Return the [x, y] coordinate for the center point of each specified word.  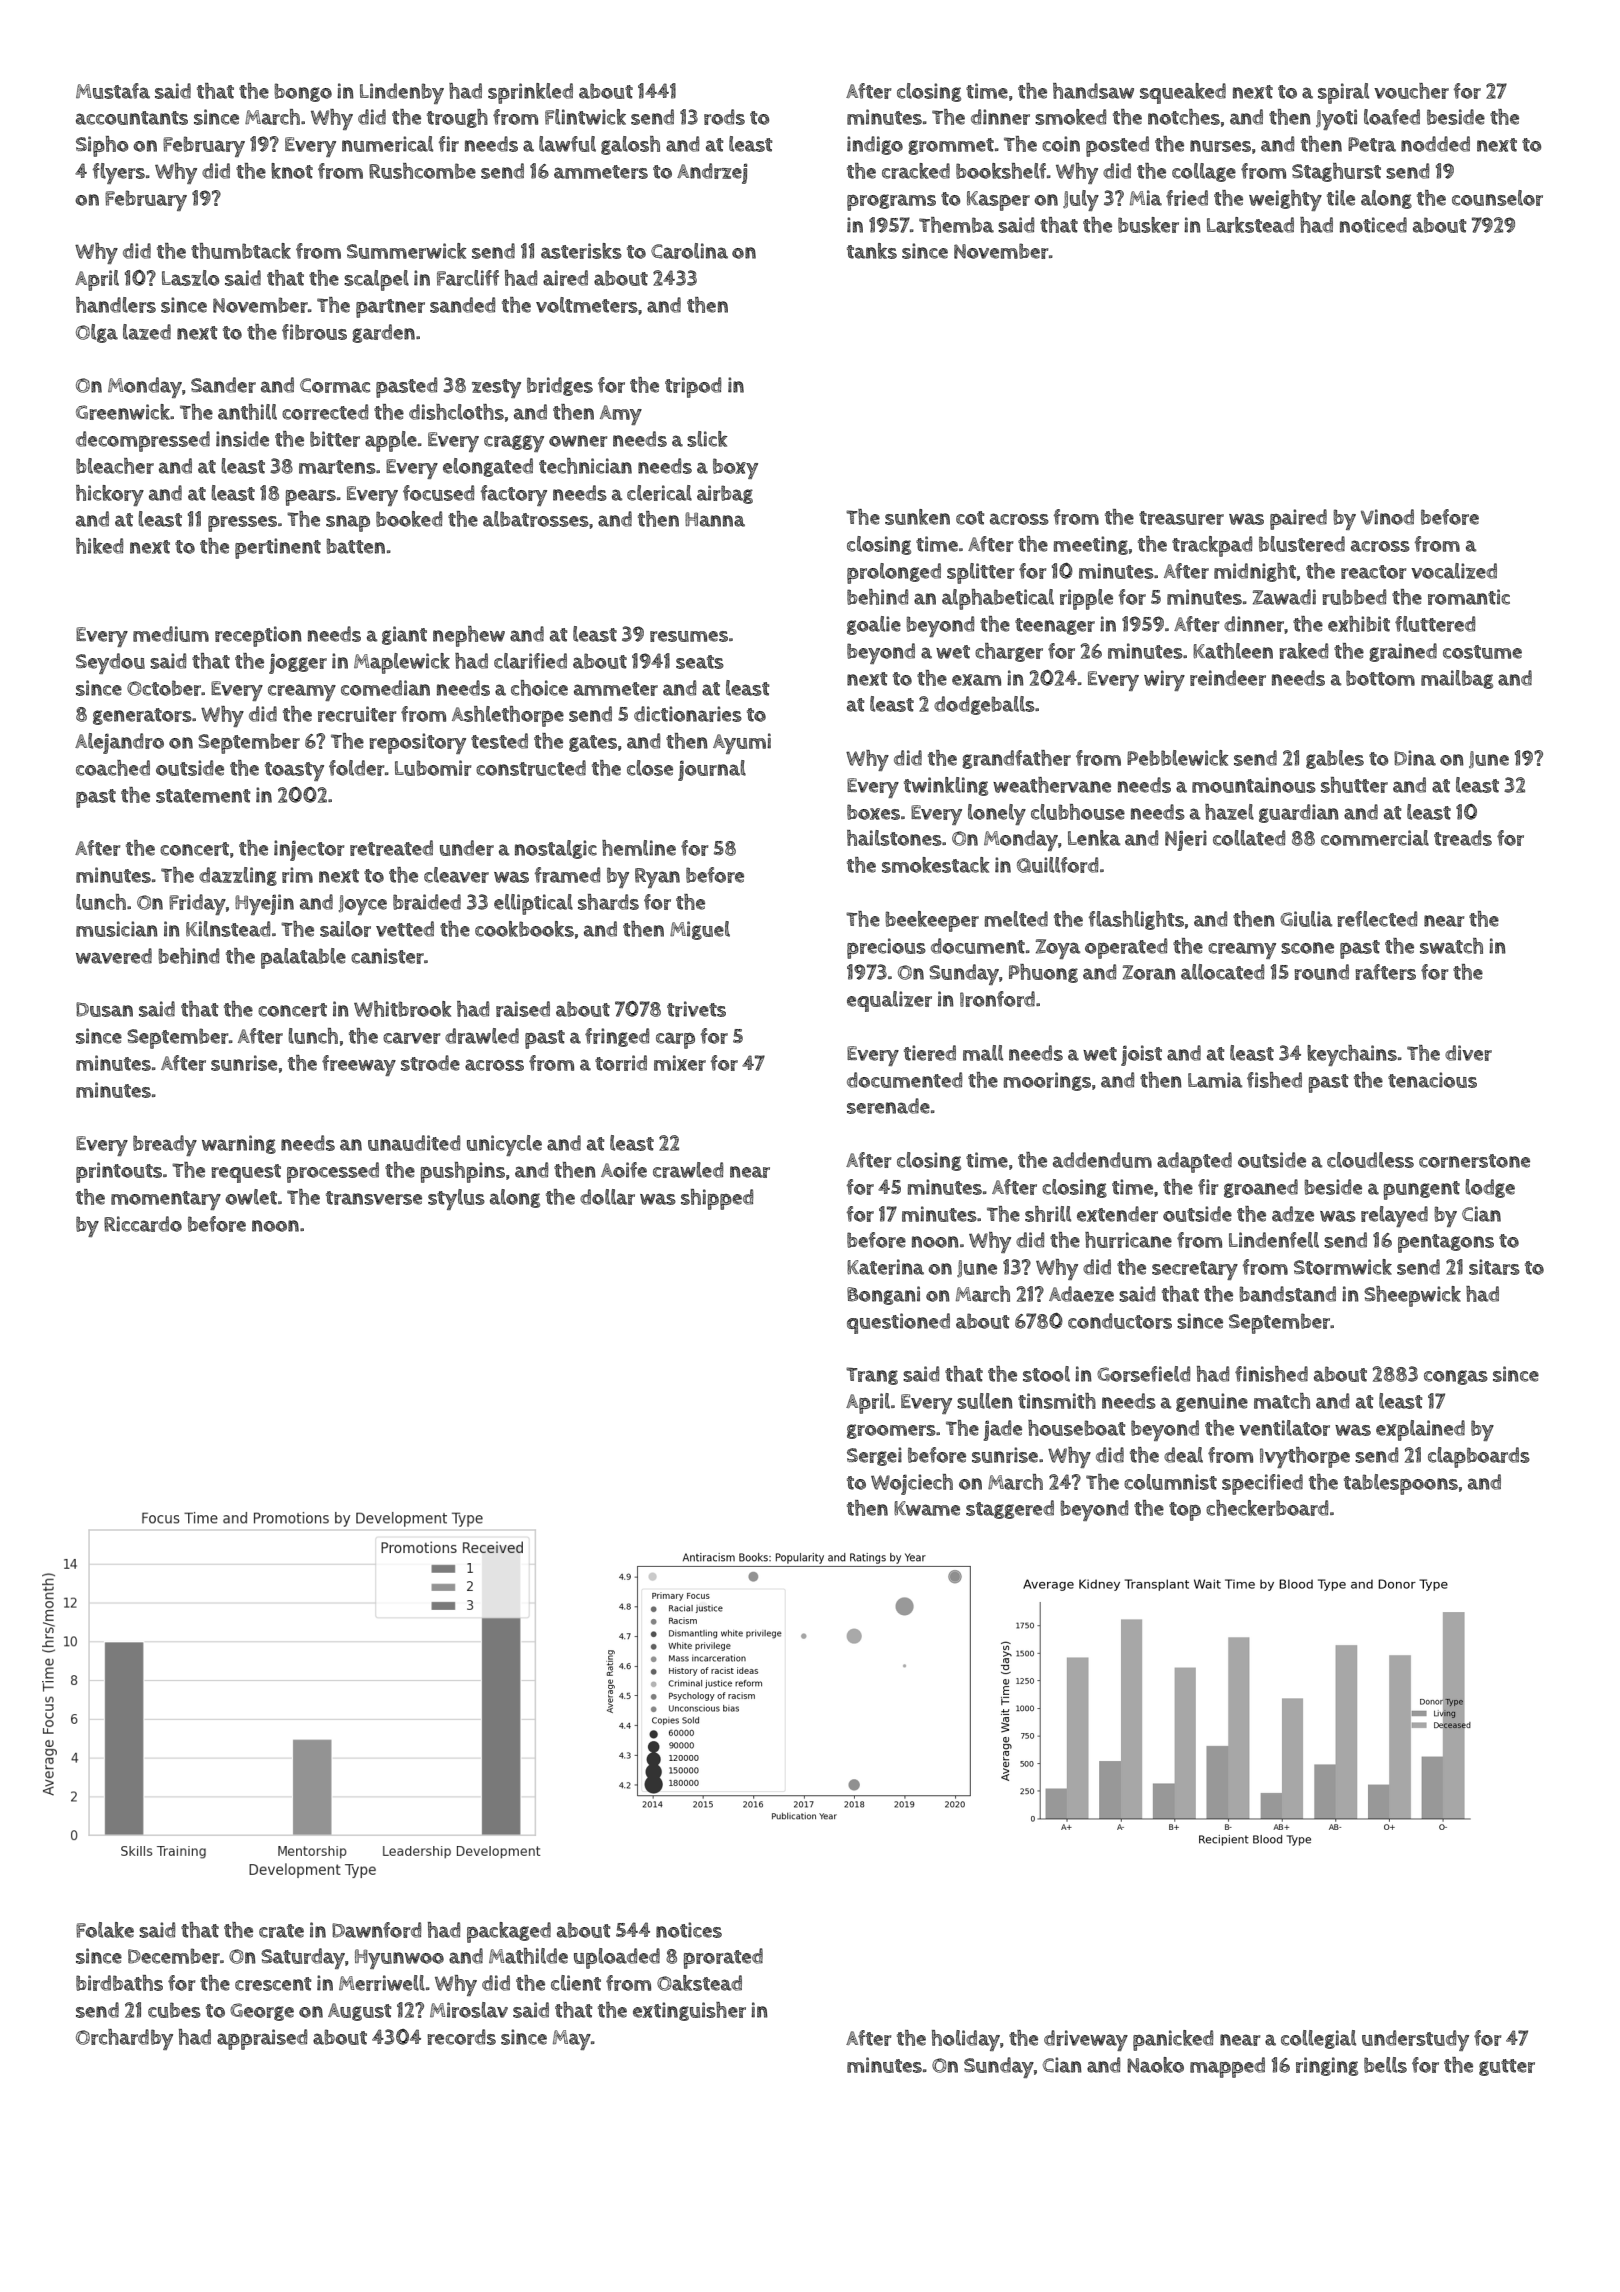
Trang [872, 1376]
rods [724, 117]
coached [113, 768]
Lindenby [402, 93]
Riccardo [143, 1224]
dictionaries [688, 714]
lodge [1490, 1188]
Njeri [1186, 840]
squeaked [1183, 93]
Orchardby [124, 2039]
